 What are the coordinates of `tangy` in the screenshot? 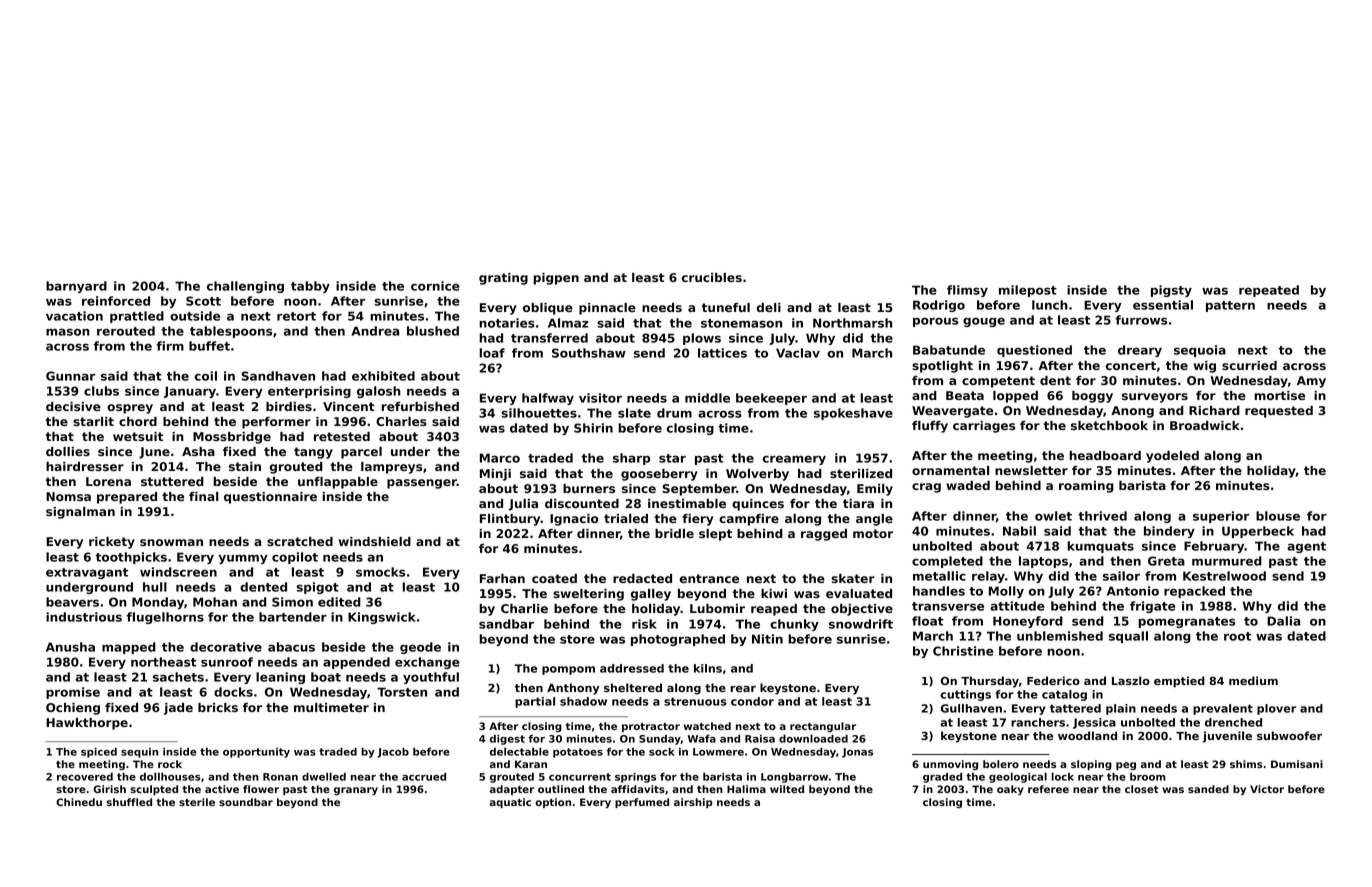 It's located at (313, 453).
